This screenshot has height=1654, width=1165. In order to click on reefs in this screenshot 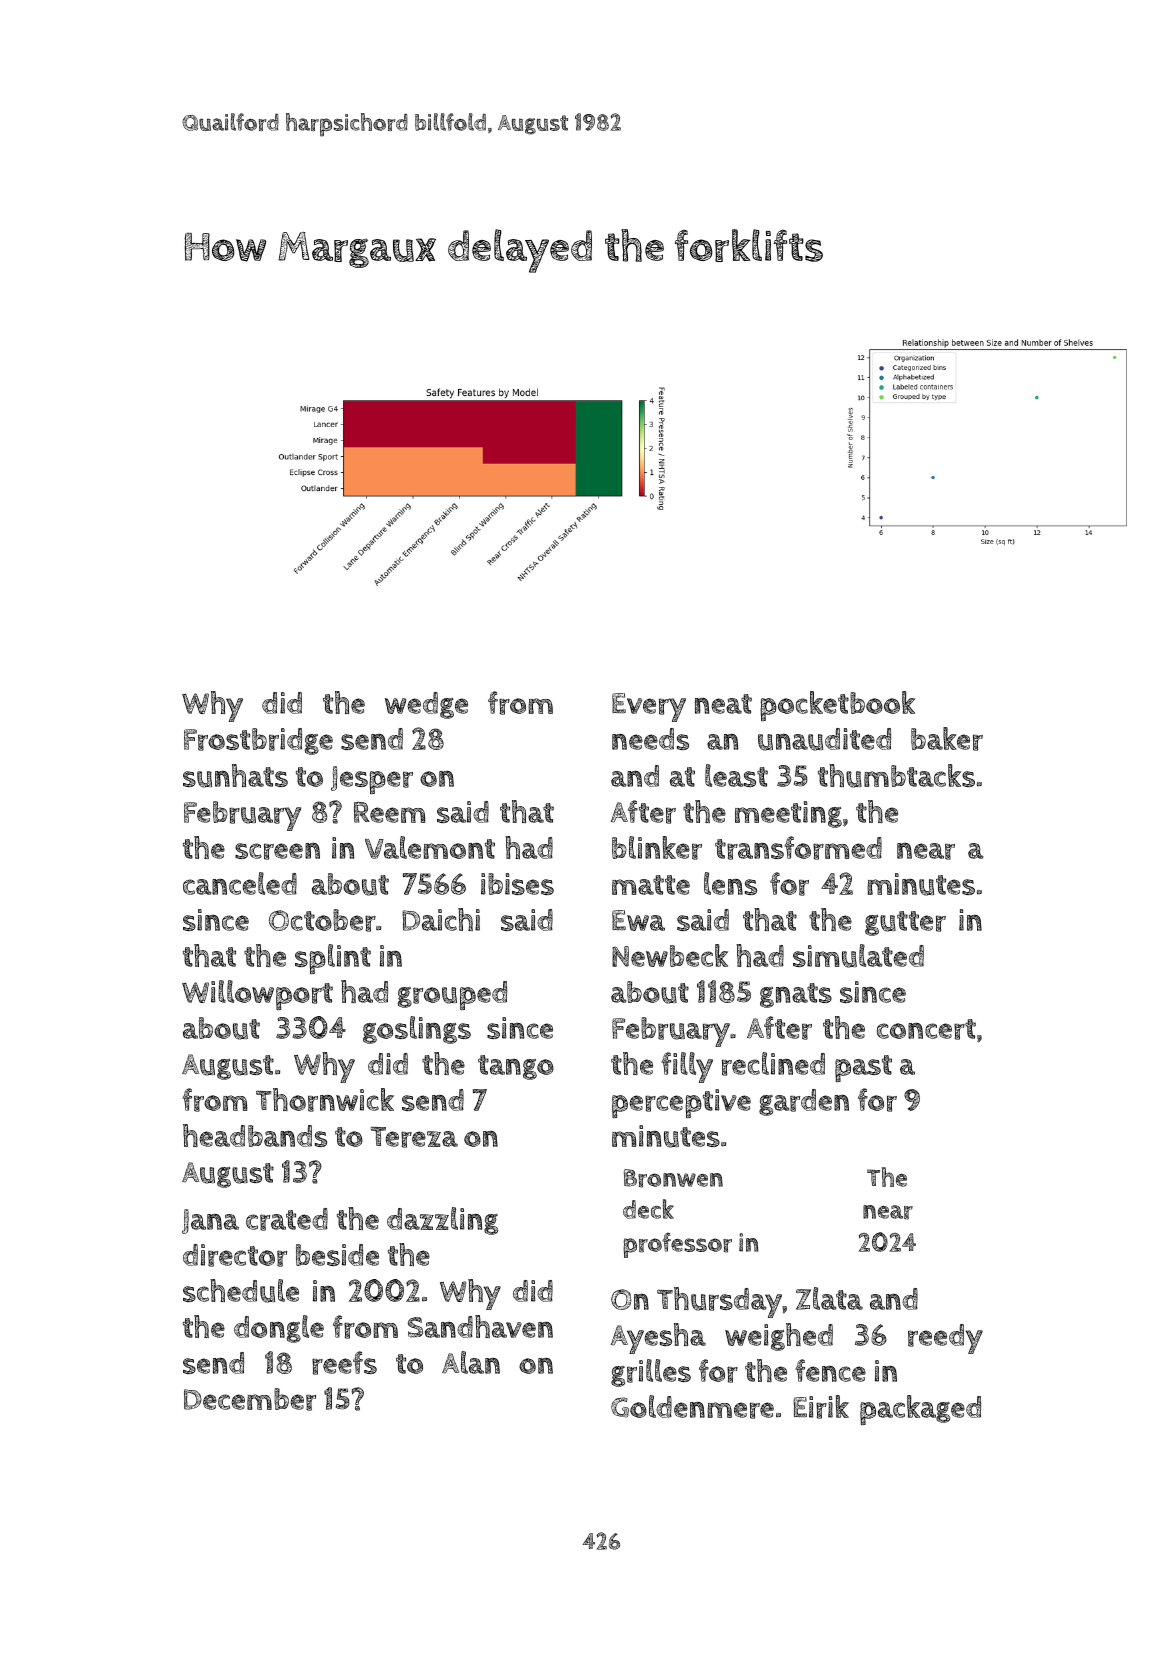, I will do `click(344, 1363)`.
